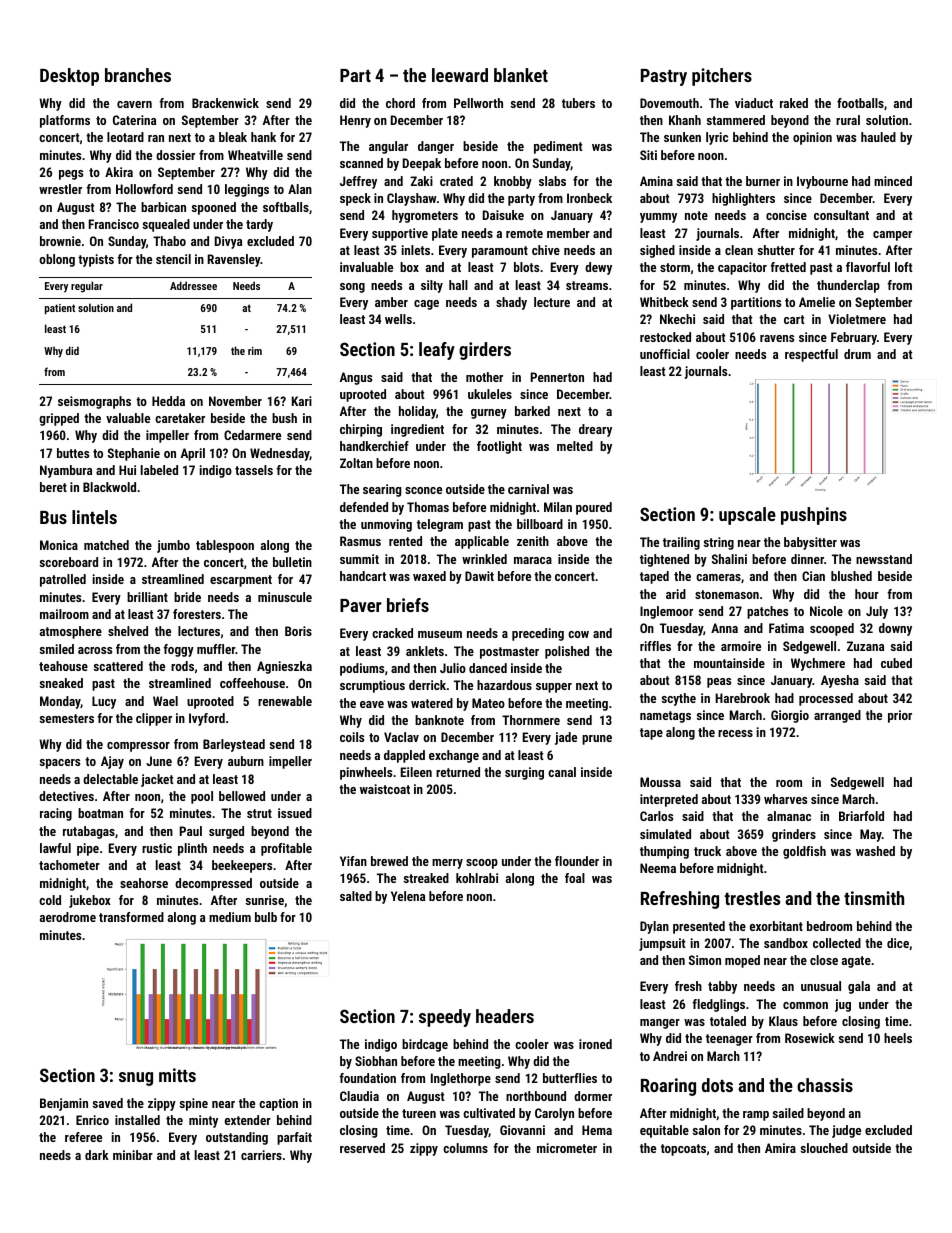  Describe the element at coordinates (353, 861) in the document. I see `Yifan` at that location.
